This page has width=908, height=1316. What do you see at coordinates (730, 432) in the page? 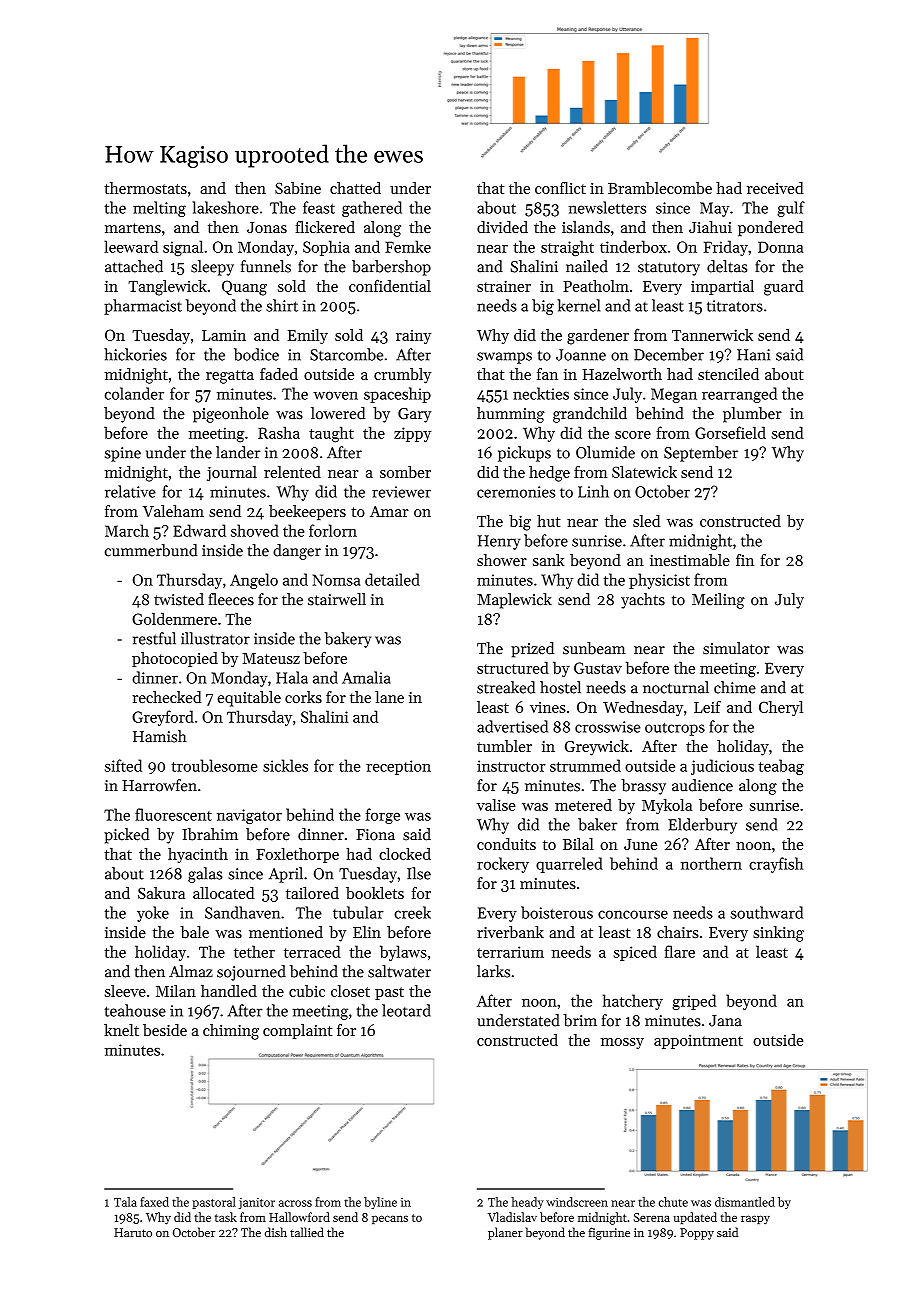
I see `Gorsefield` at bounding box center [730, 432].
